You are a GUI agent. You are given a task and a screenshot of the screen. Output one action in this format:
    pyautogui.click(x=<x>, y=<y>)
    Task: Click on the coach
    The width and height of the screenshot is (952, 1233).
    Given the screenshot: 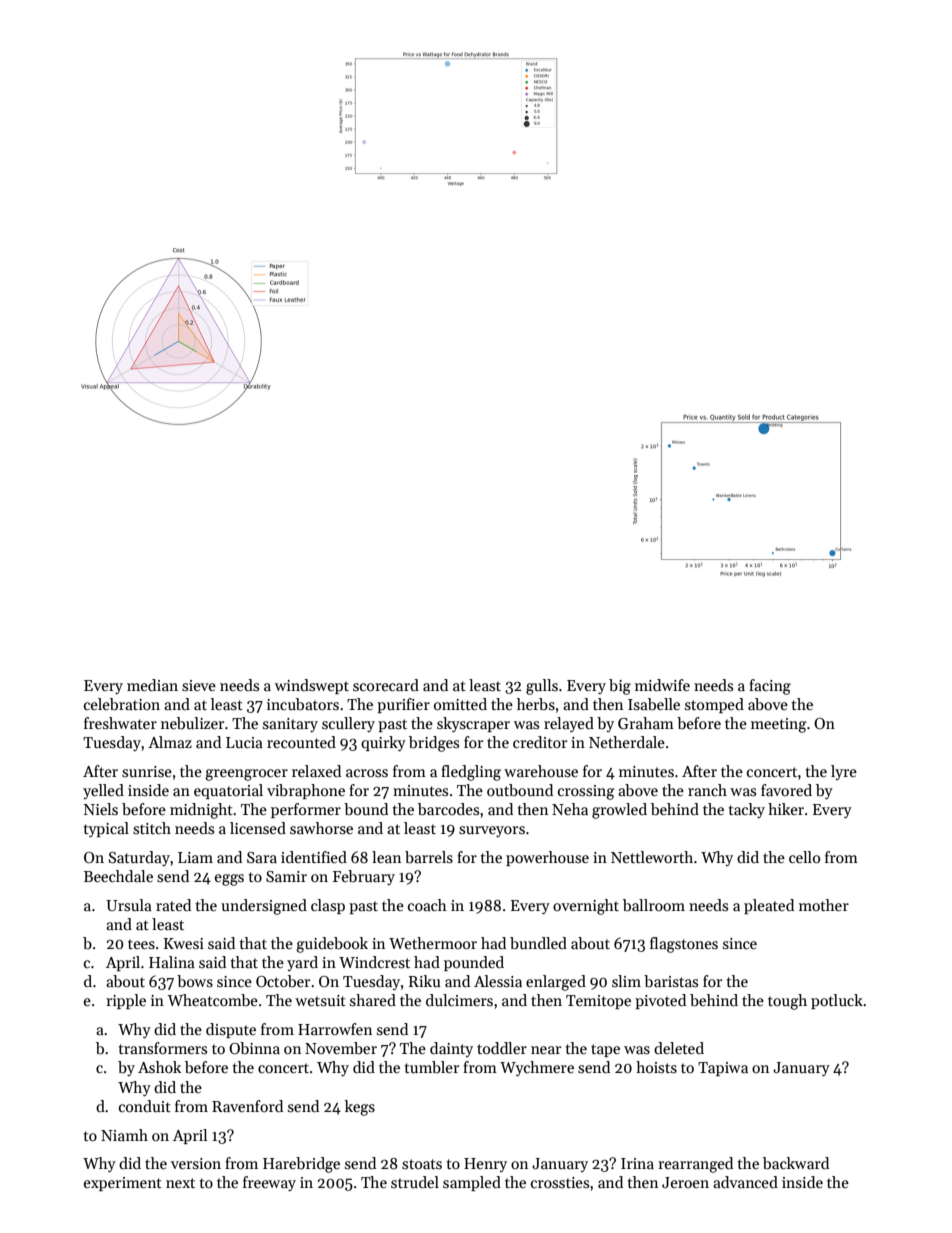 What is the action you would take?
    pyautogui.click(x=427, y=905)
